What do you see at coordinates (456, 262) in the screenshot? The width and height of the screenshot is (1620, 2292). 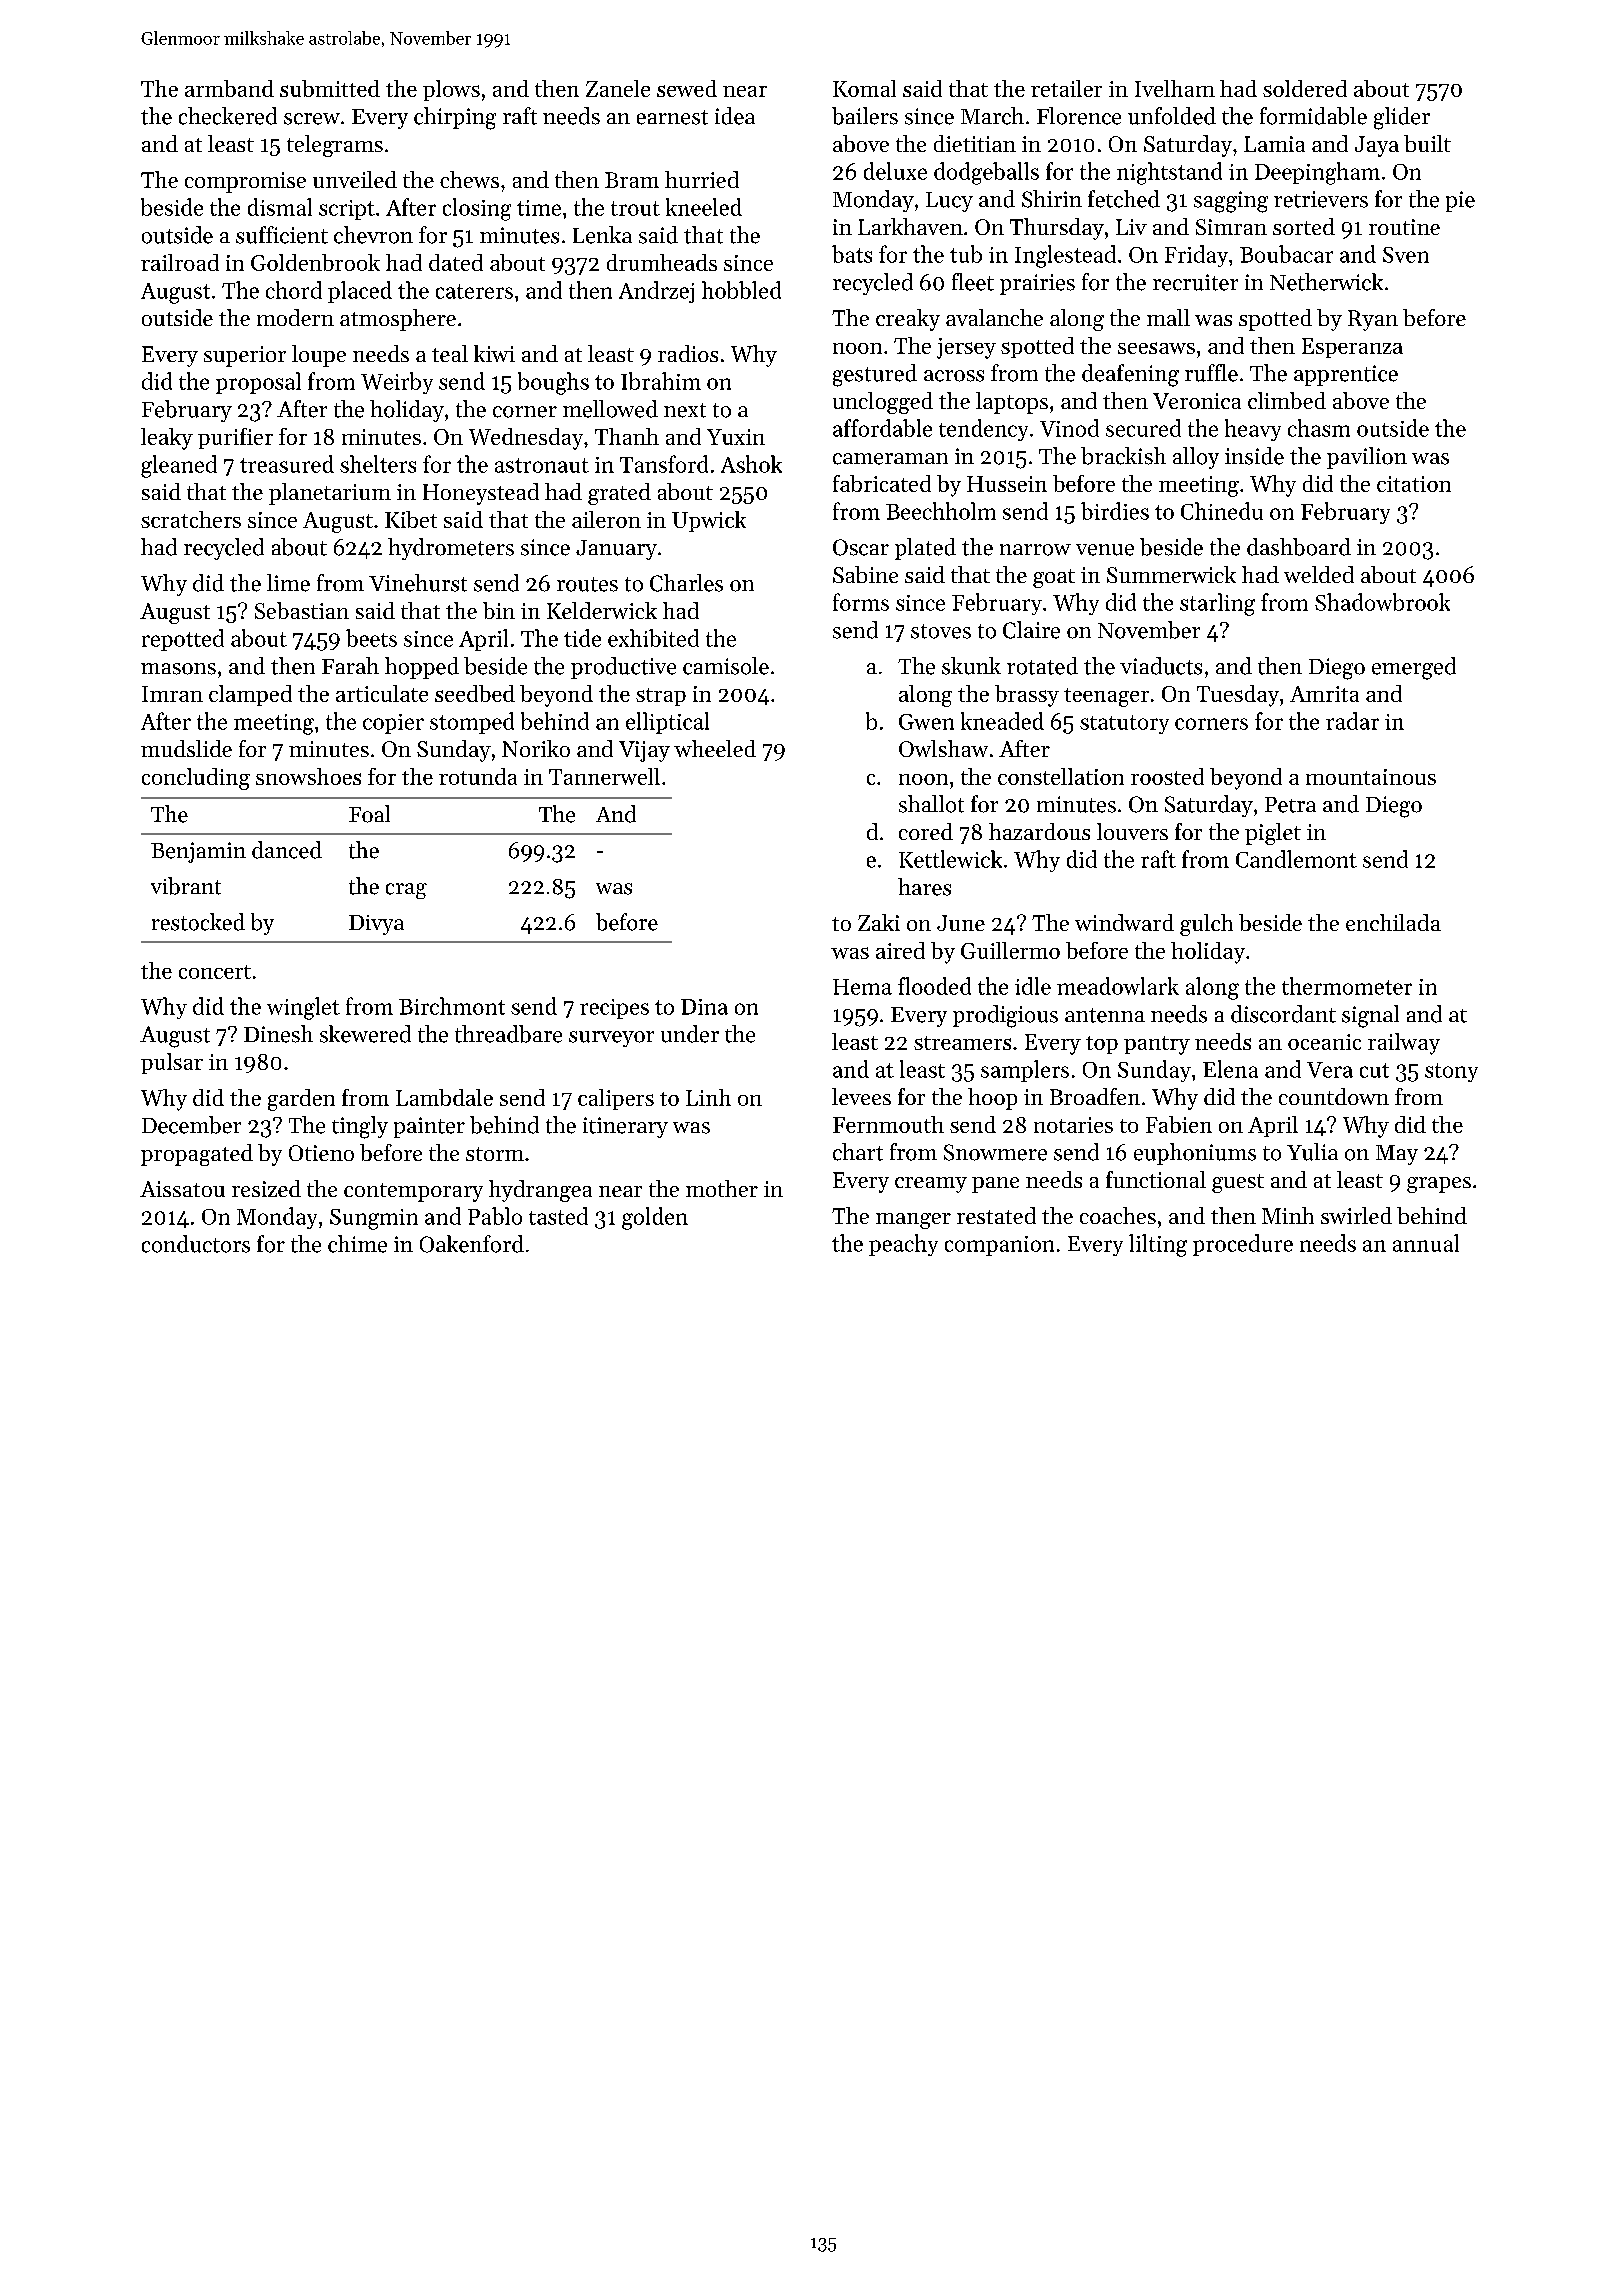 I see `dated` at bounding box center [456, 262].
